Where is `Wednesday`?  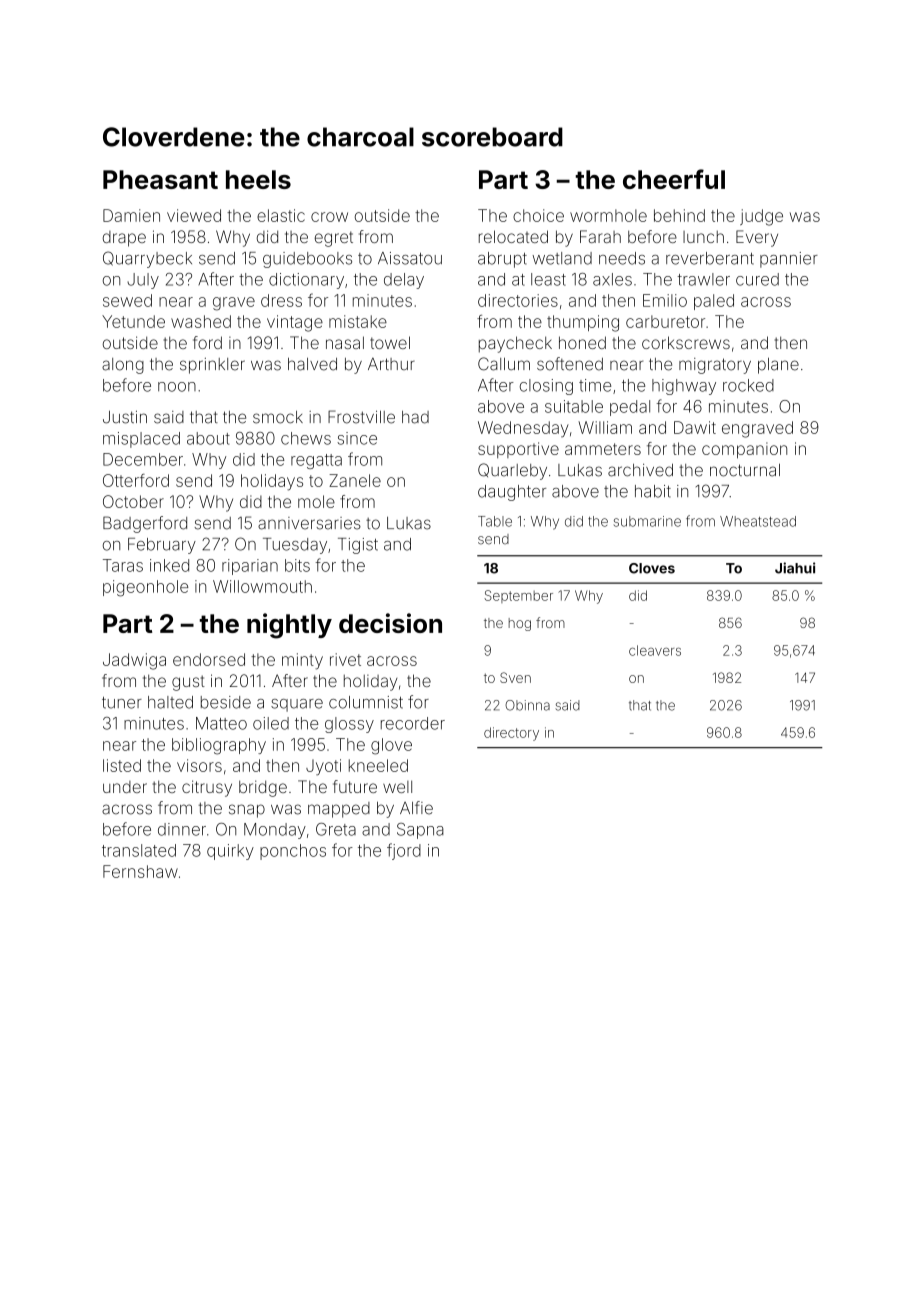
Wednesday is located at coordinates (523, 429).
